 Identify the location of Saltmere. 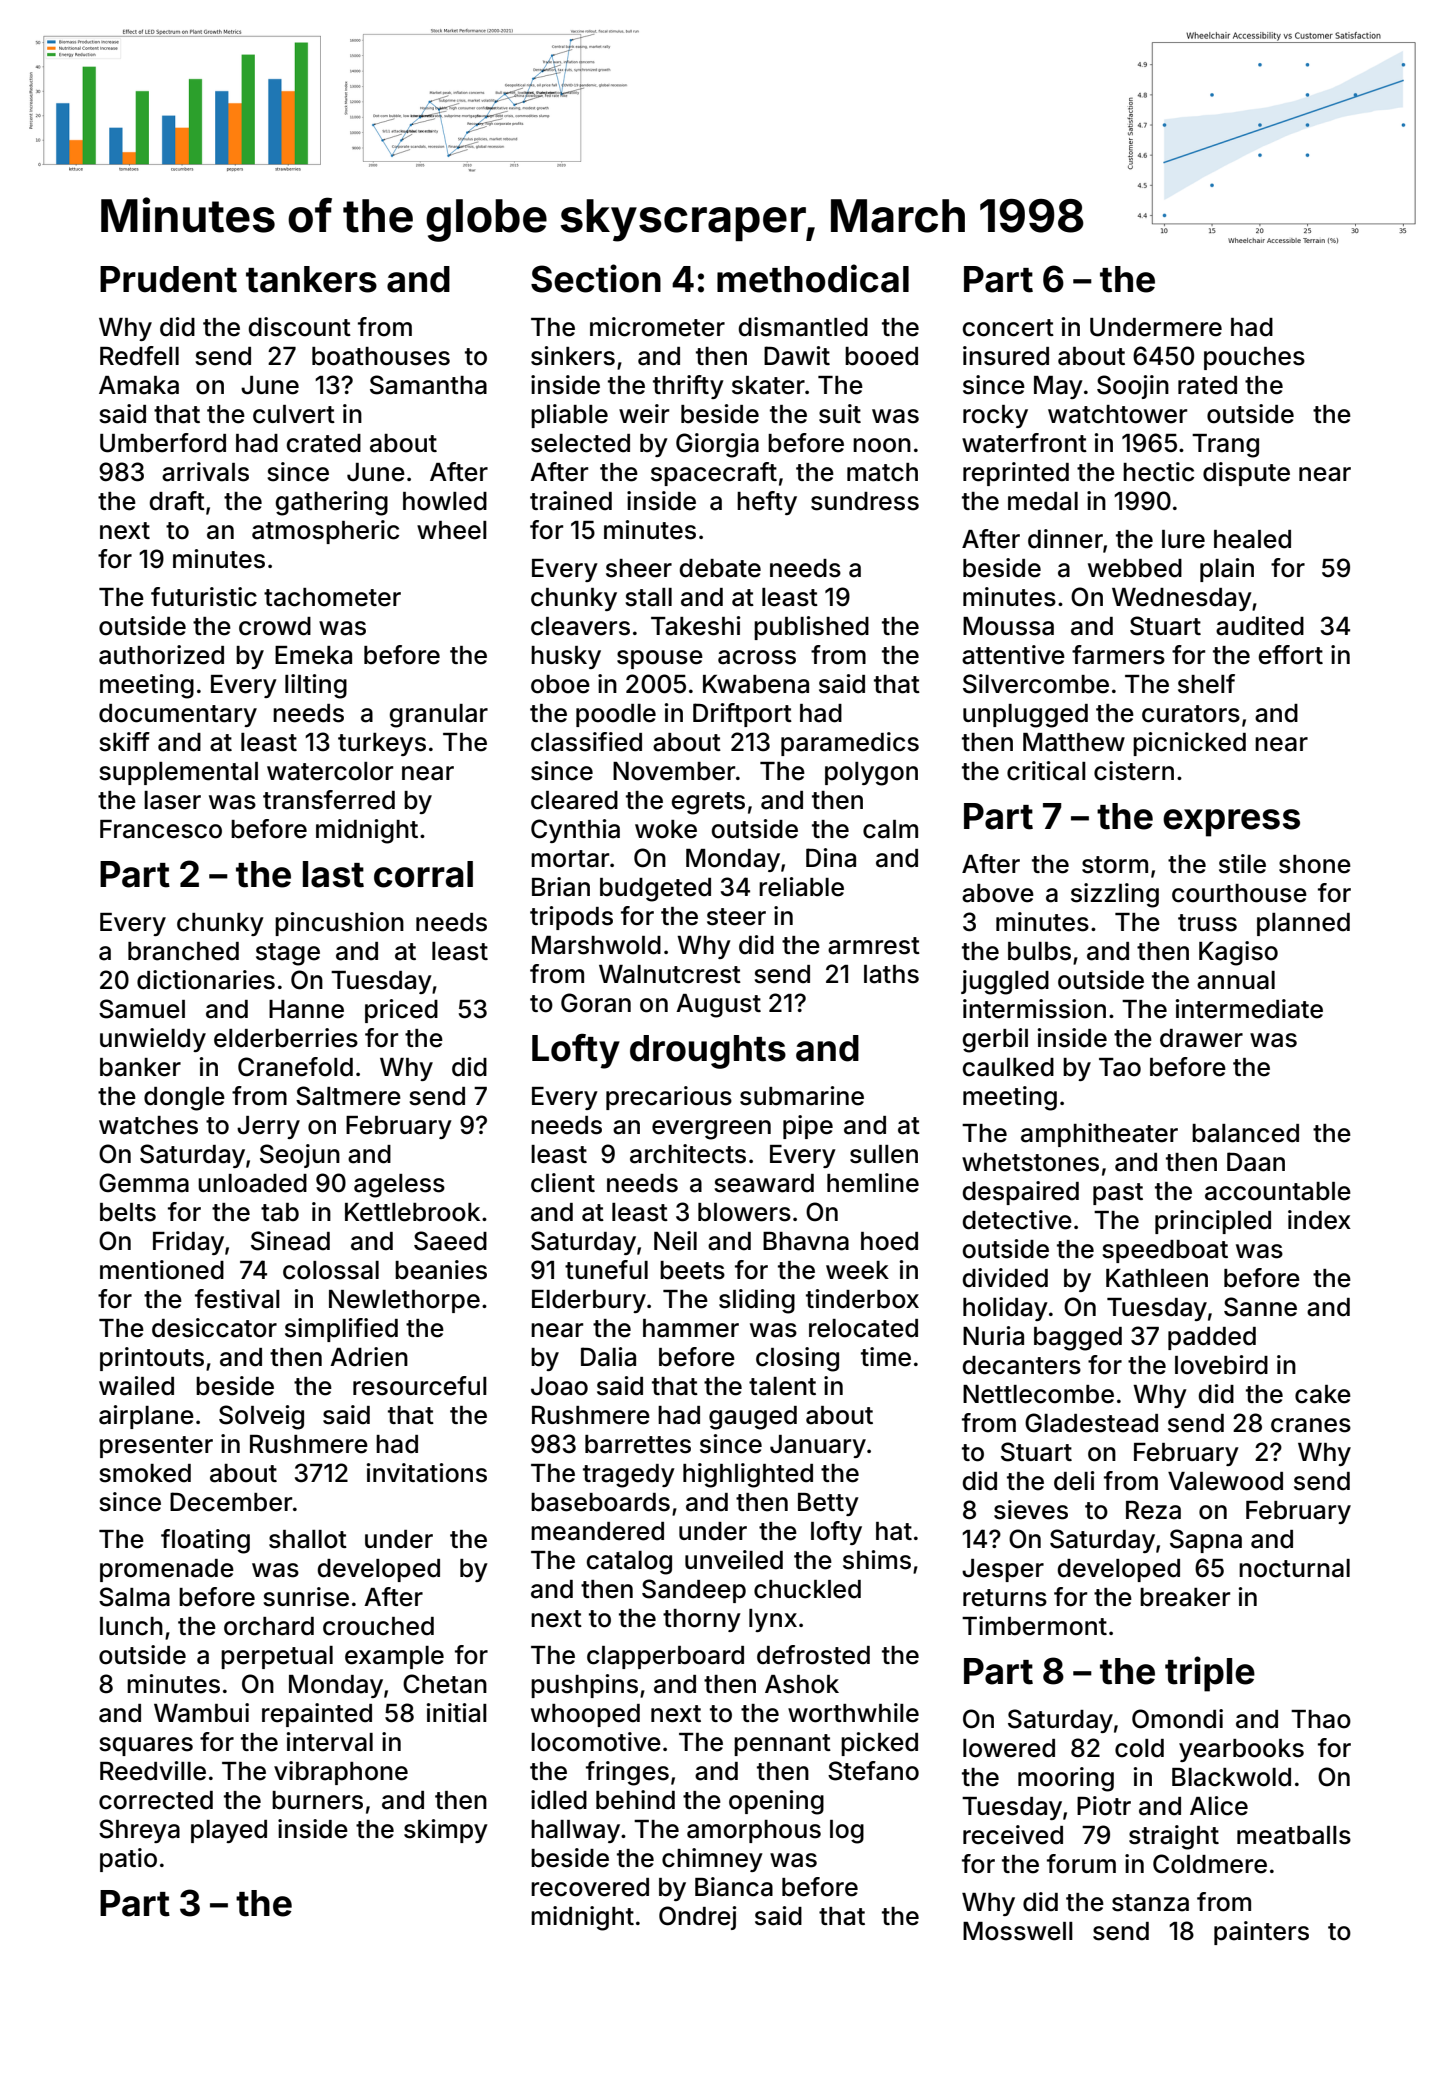
(348, 1096).
